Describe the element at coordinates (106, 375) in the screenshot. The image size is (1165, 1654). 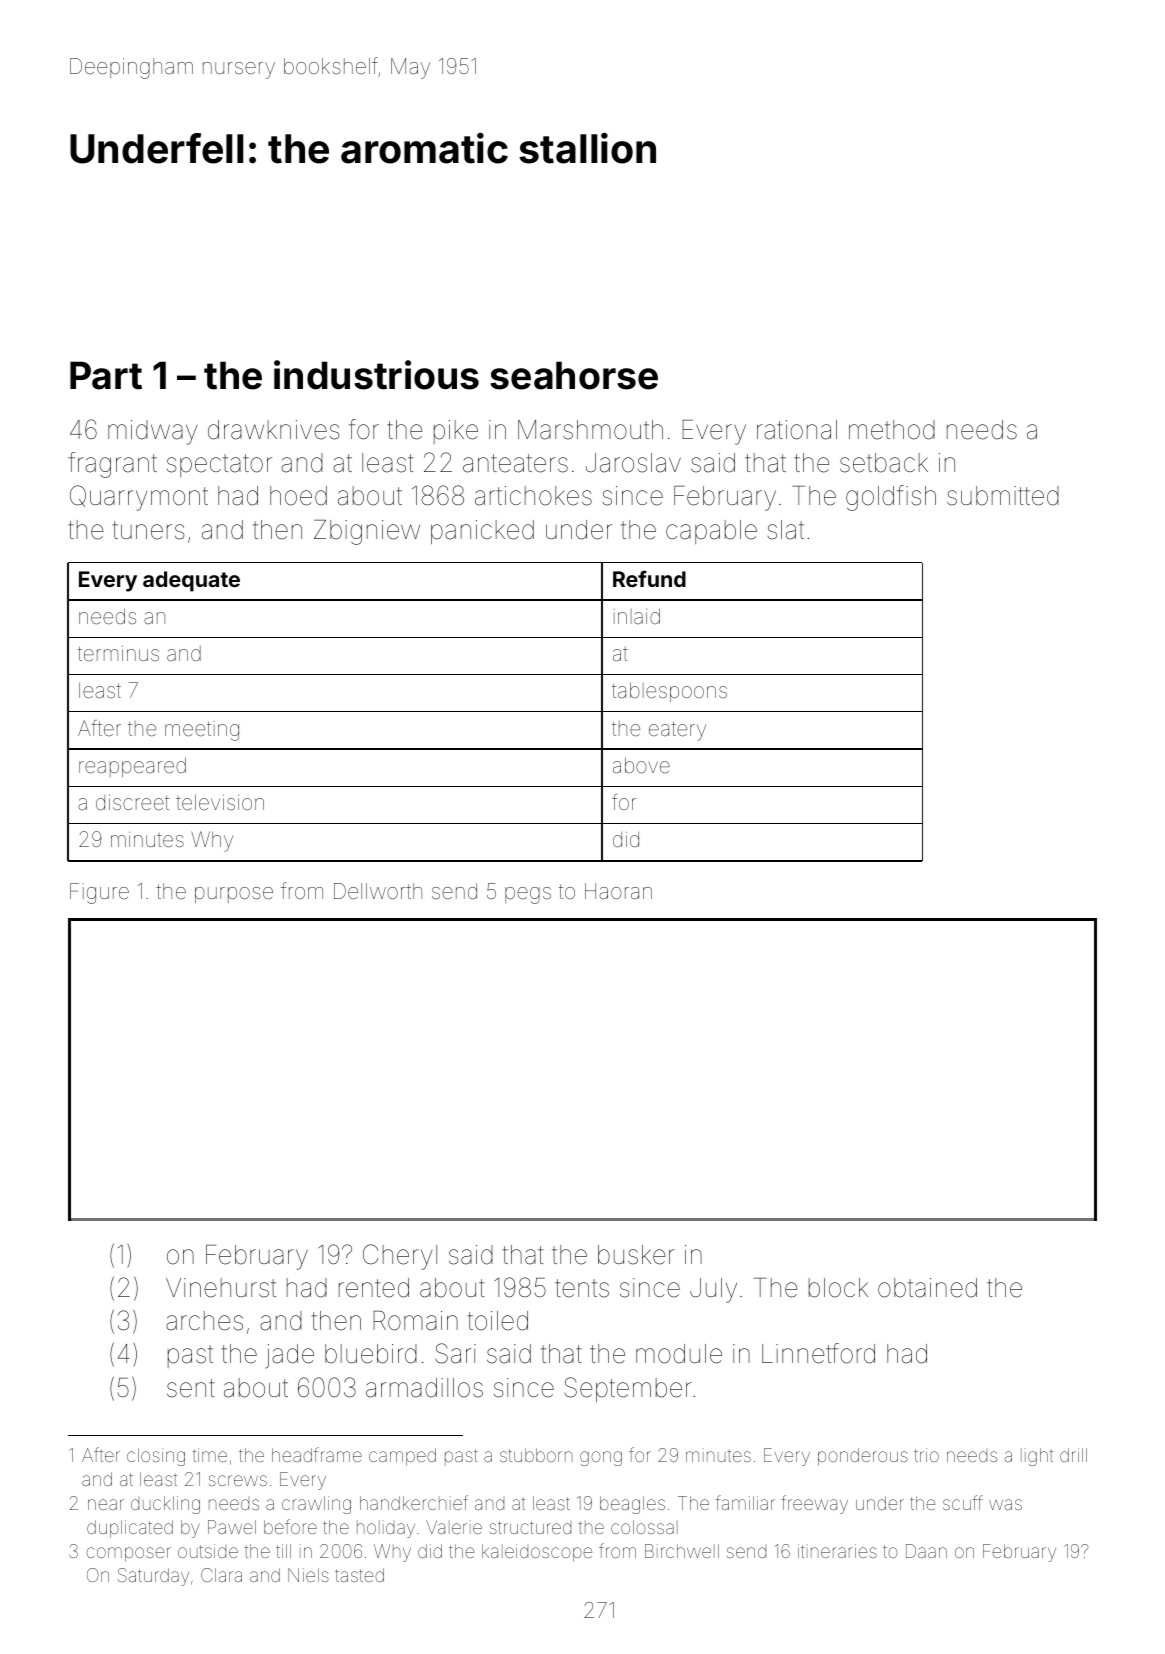
I see `Part` at that location.
